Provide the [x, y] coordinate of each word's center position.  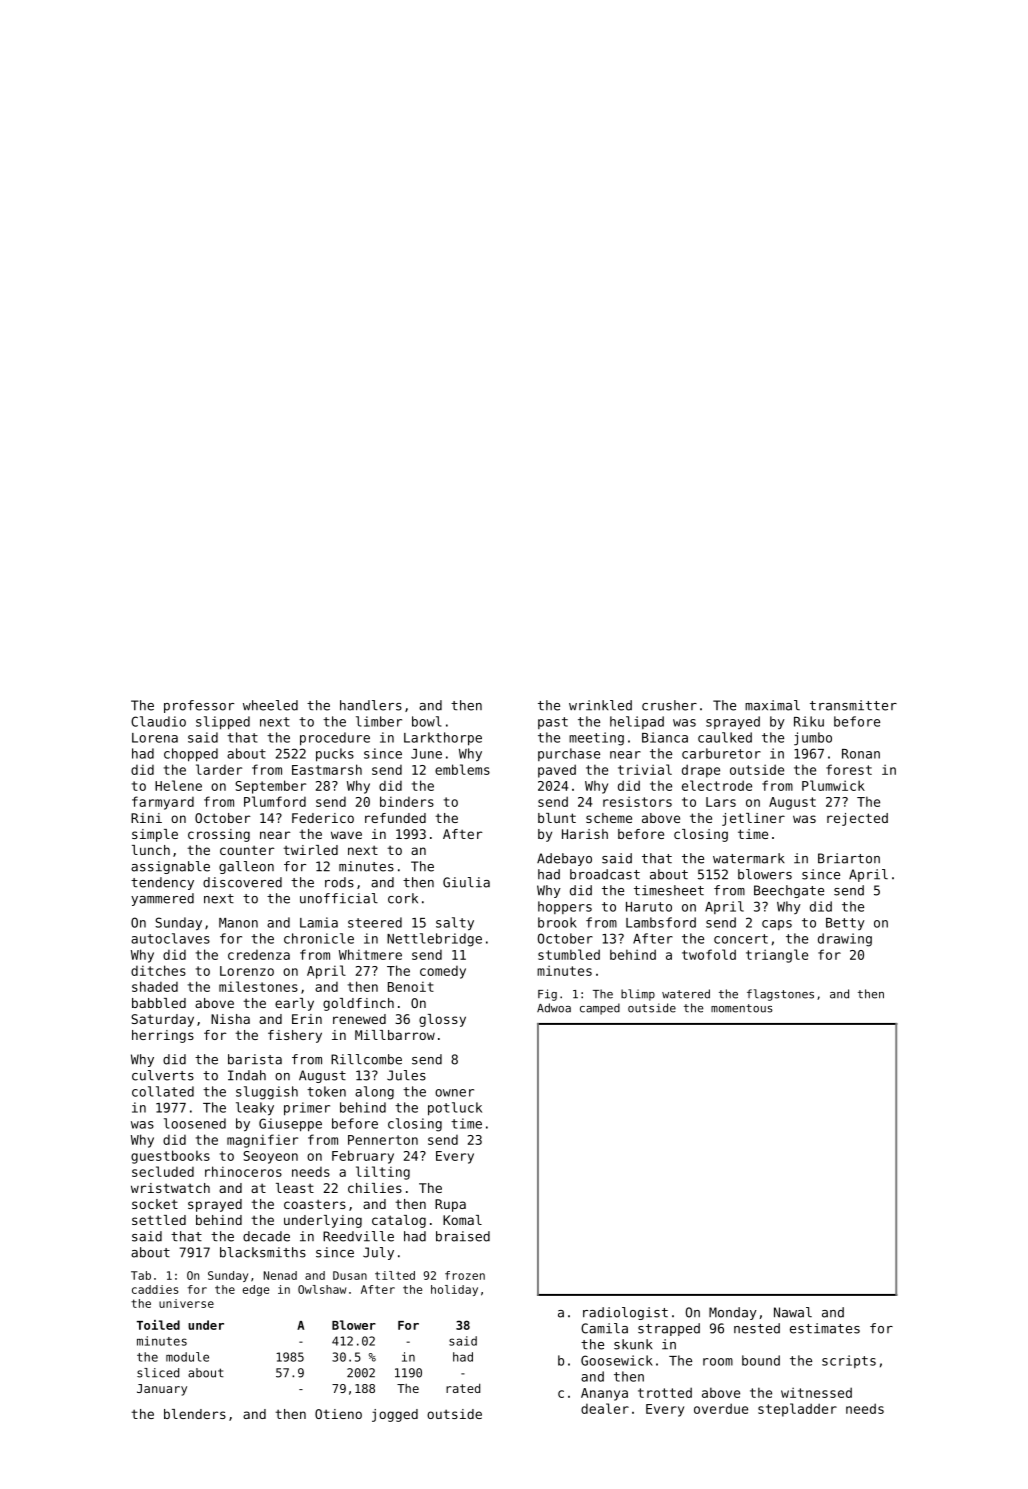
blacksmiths [263, 1252]
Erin [307, 1019]
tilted [395, 1275]
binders [407, 801]
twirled [310, 850]
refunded [395, 818]
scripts [849, 1361]
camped [600, 1009]
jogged [395, 1415]
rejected [857, 819]
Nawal [793, 1312]
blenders [195, 1414]
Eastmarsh [327, 769]
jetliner [753, 819]
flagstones [780, 995]
